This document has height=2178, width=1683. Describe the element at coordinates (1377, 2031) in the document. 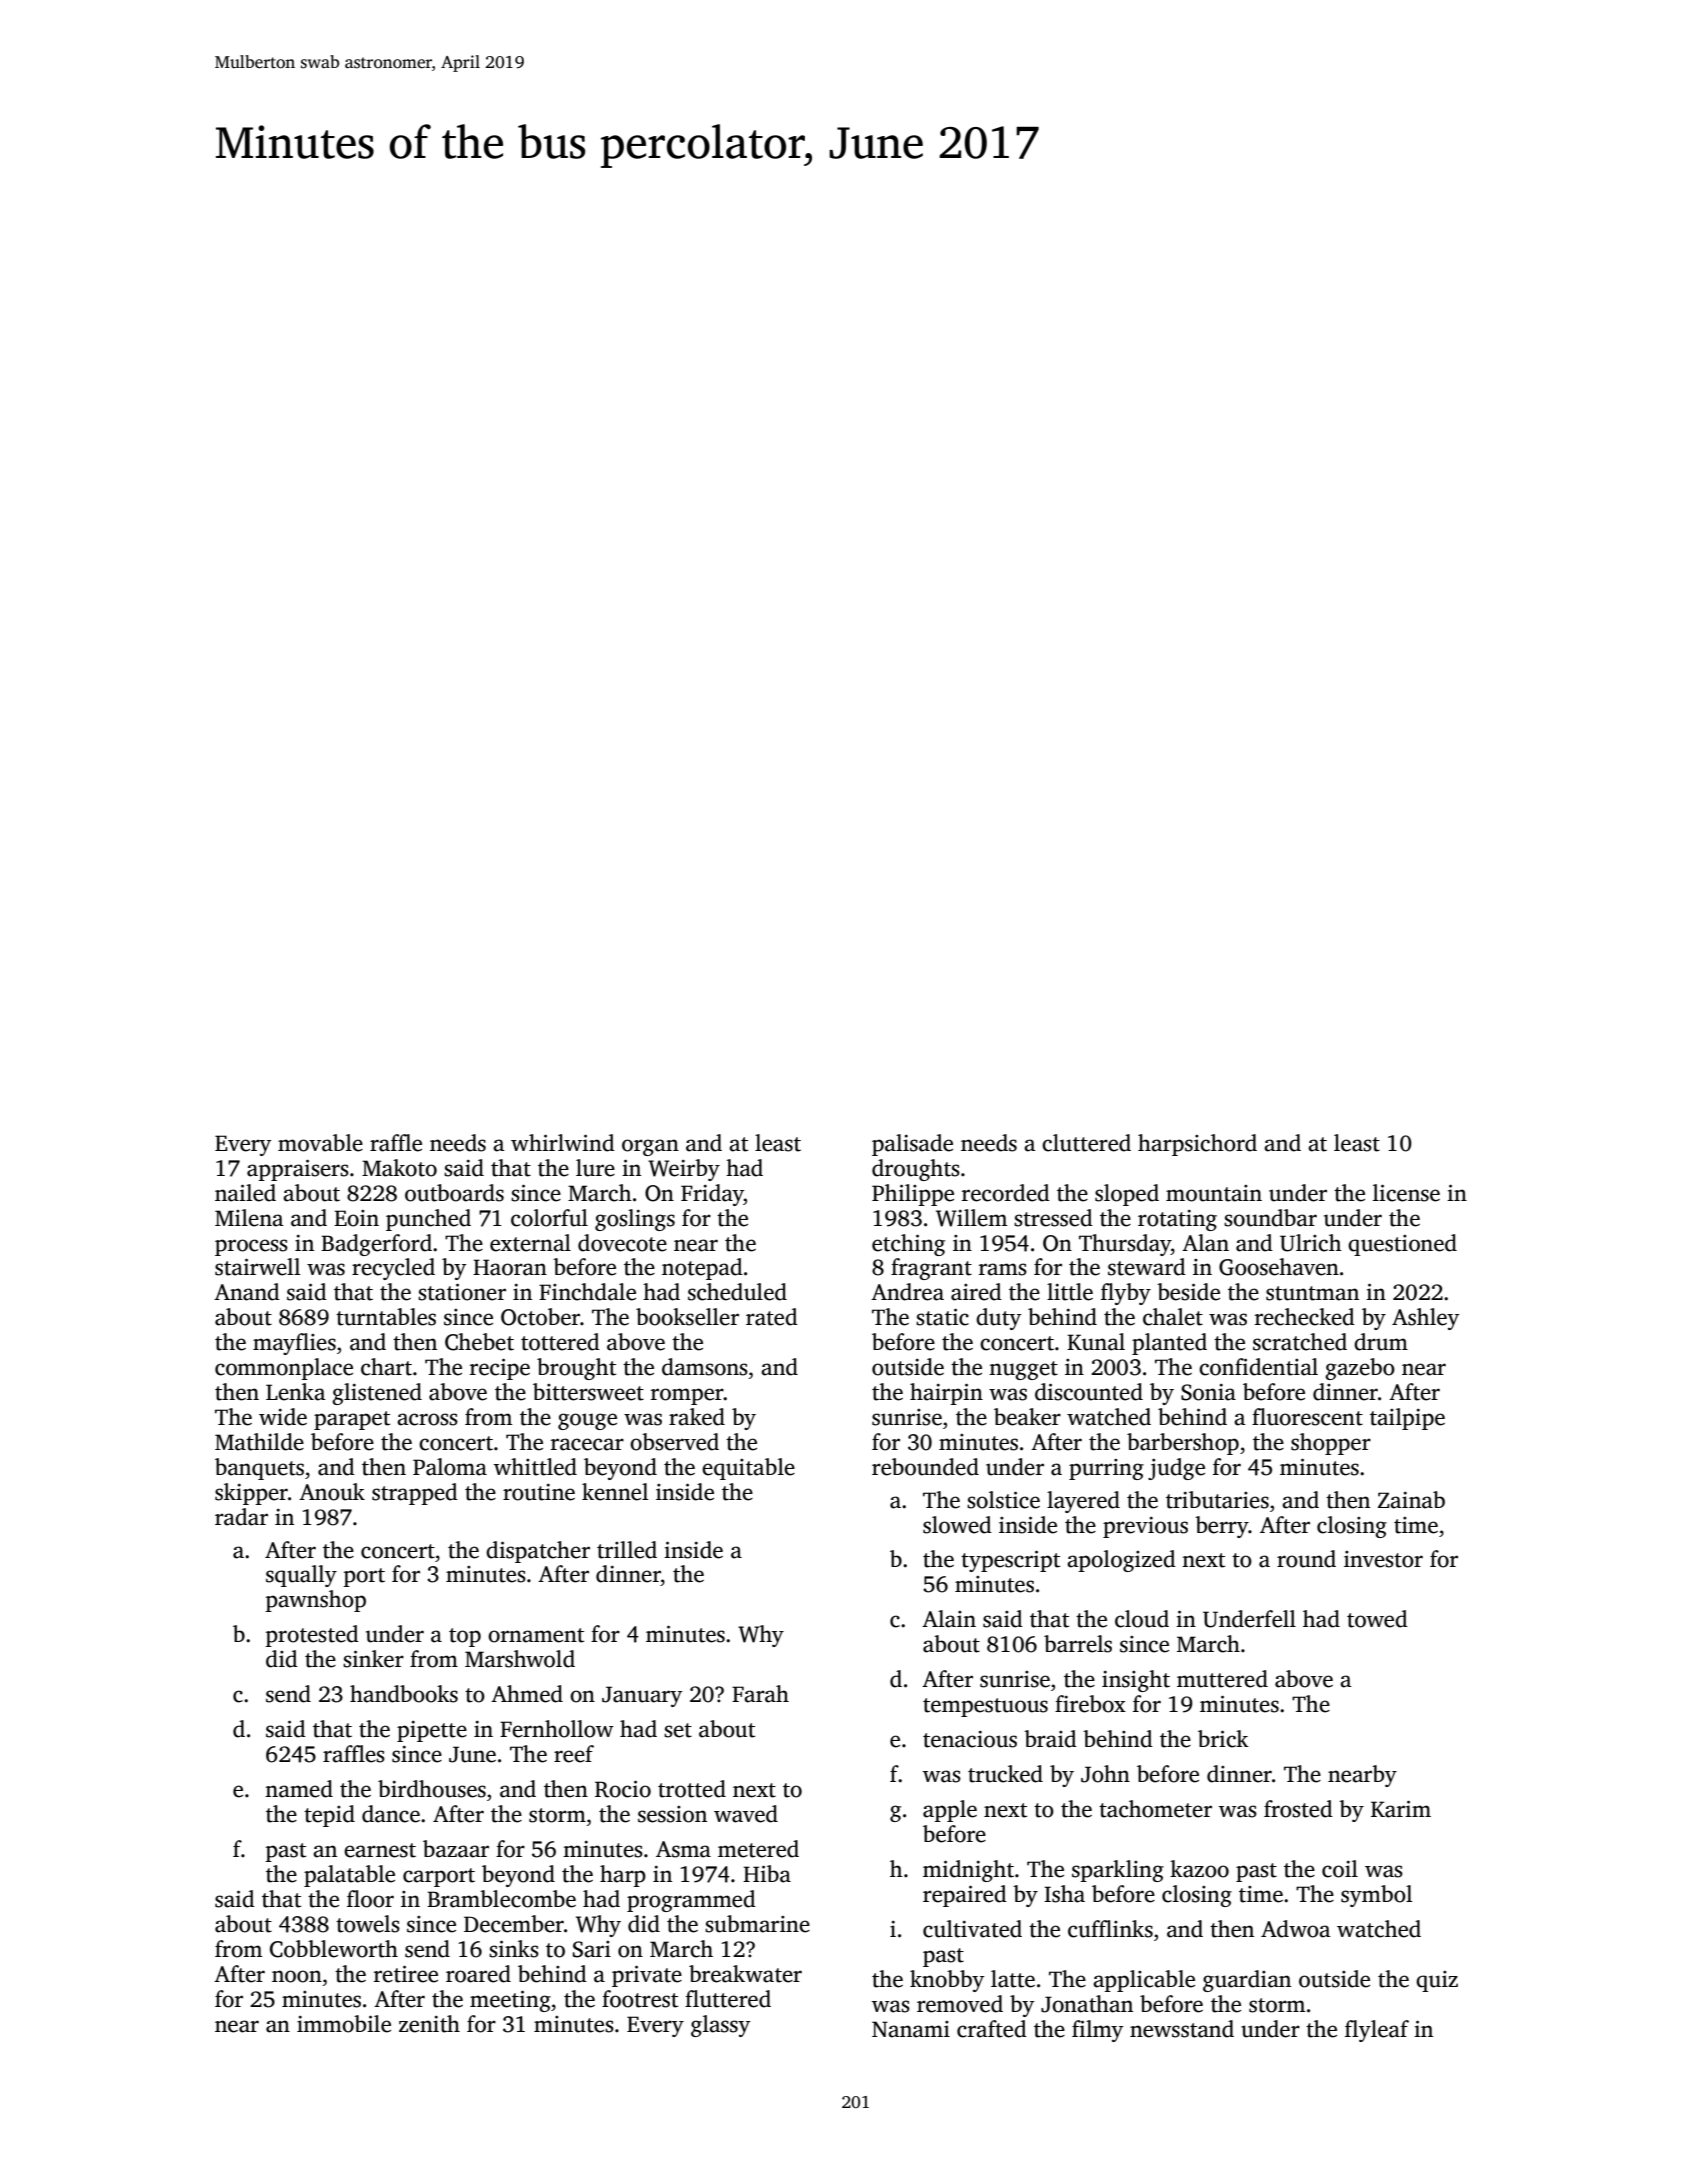

I see `flyleaf` at that location.
